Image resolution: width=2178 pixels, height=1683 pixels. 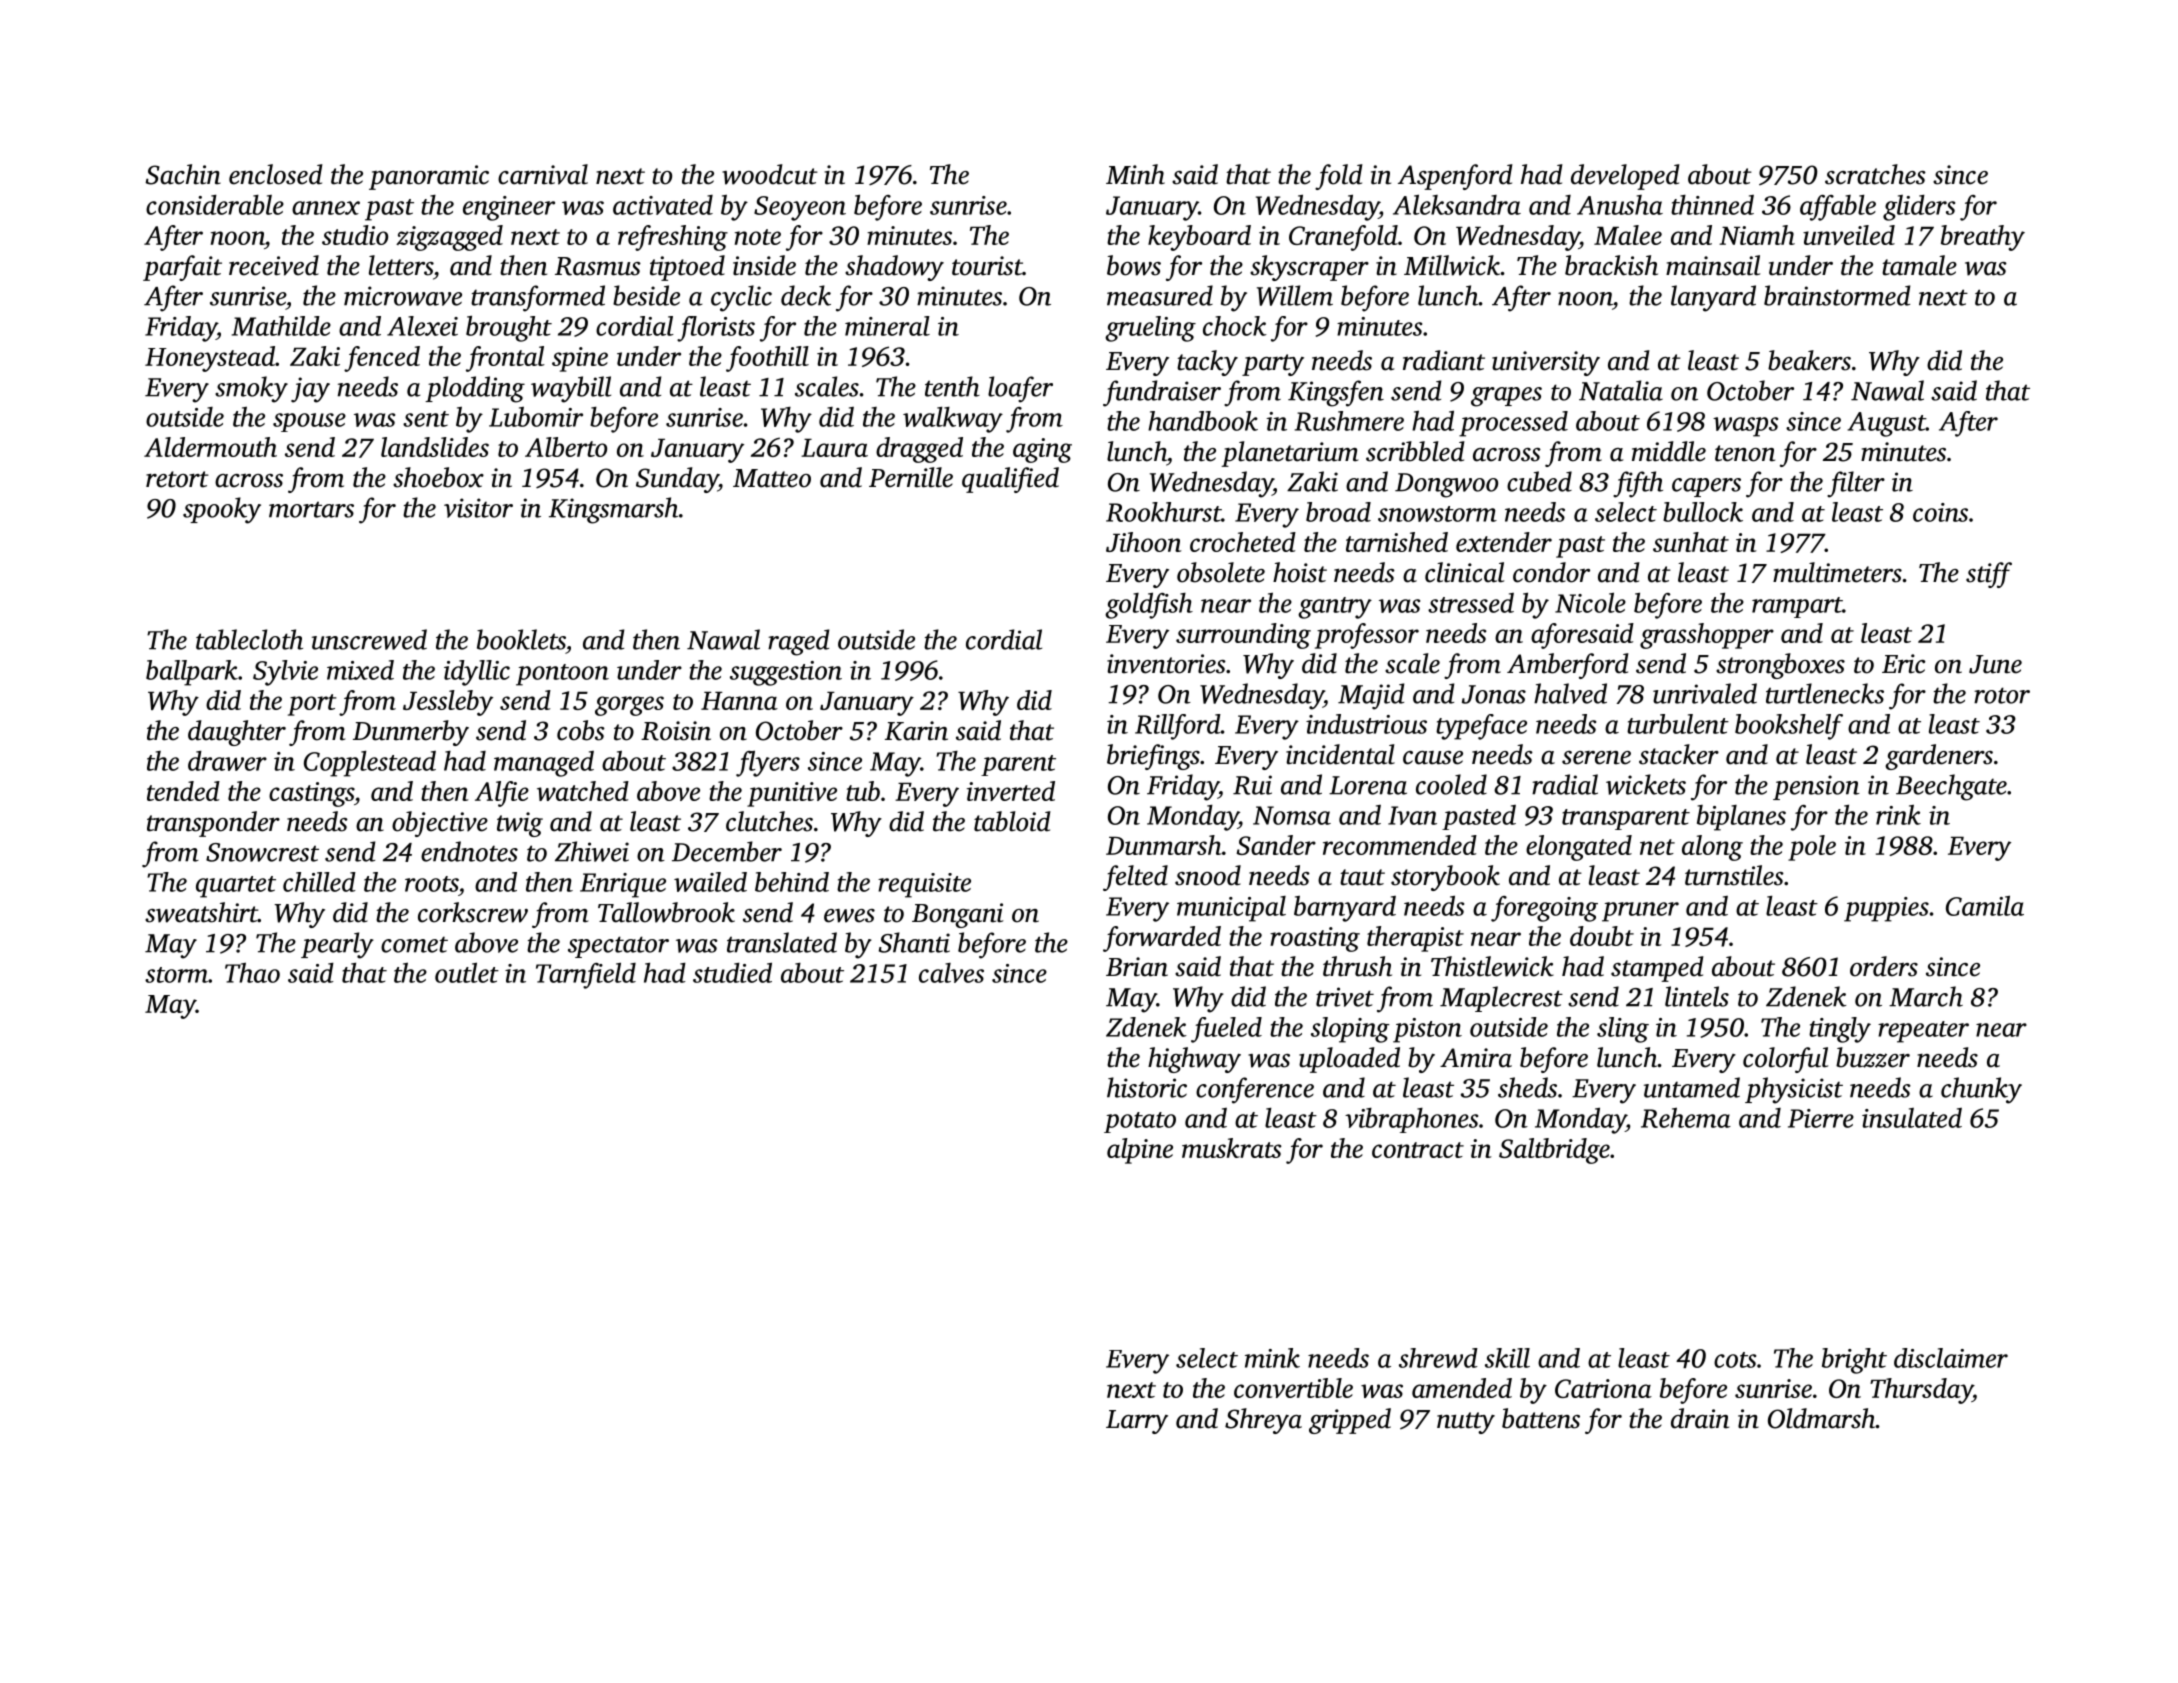 What do you see at coordinates (252, 972) in the image?
I see `Thao` at bounding box center [252, 972].
